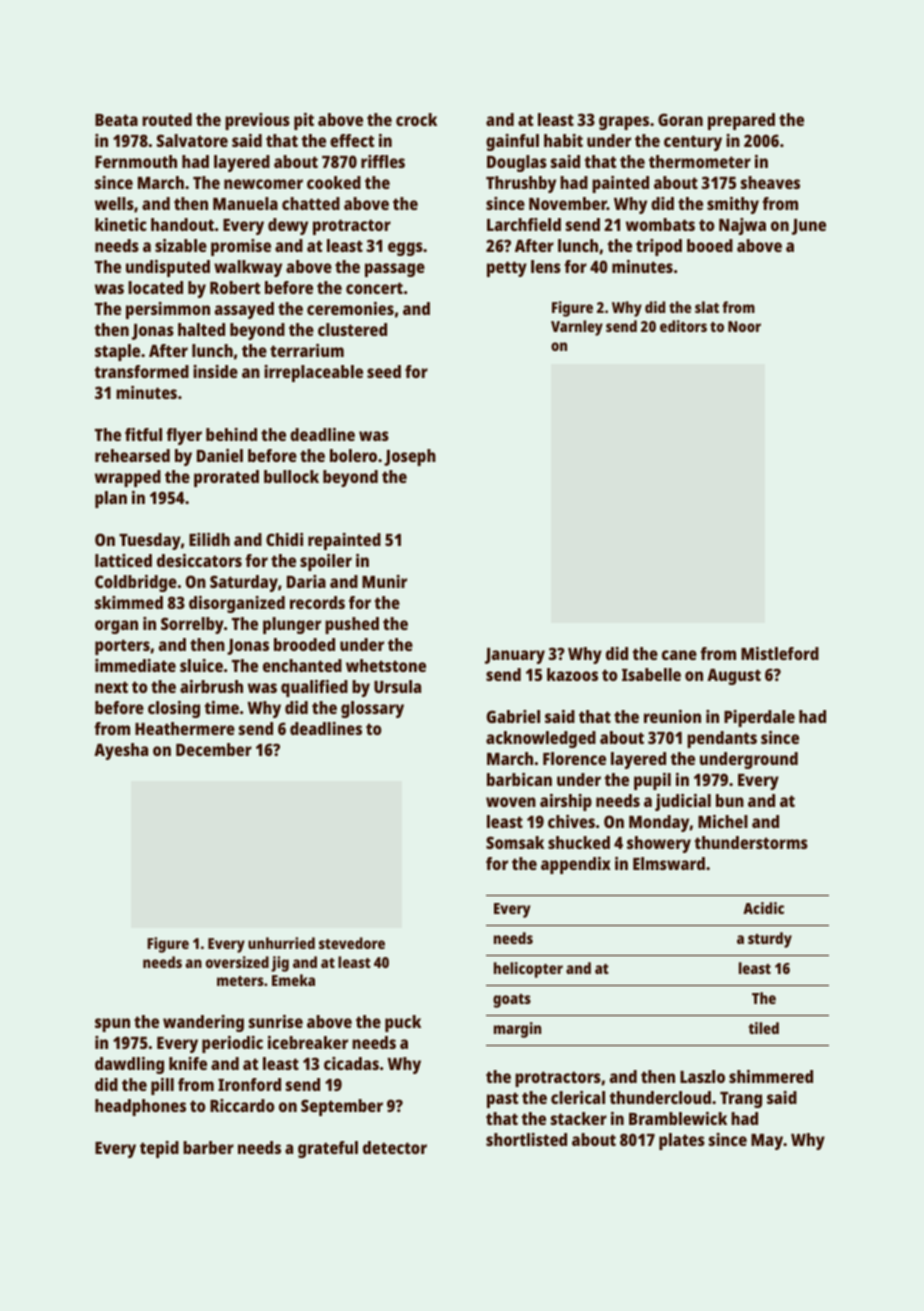  What do you see at coordinates (526, 1139) in the screenshot?
I see `shortlisted` at bounding box center [526, 1139].
